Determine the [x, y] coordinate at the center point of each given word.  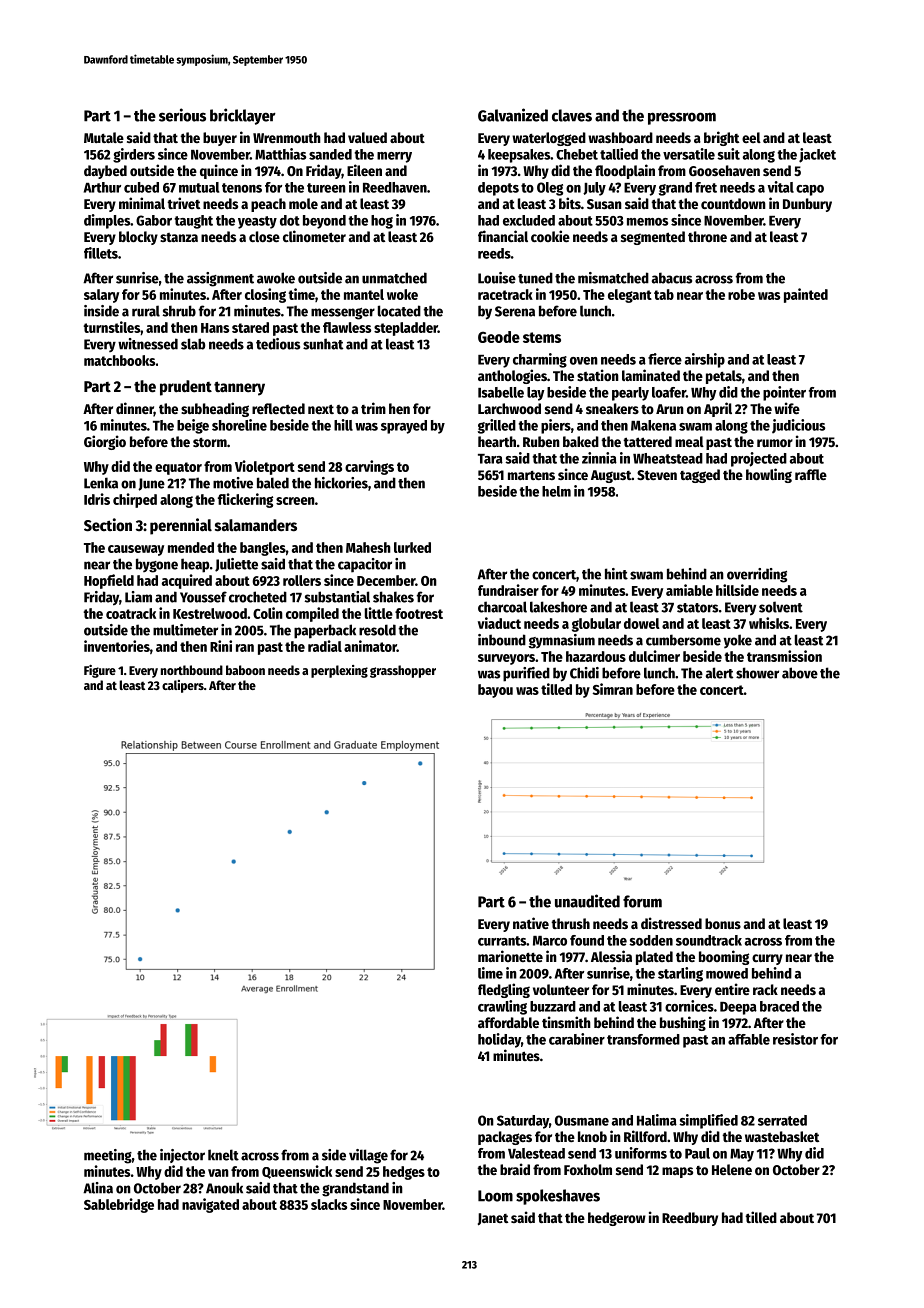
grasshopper [403, 671]
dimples [107, 221]
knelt [223, 1155]
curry [767, 959]
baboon [245, 670]
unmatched [394, 278]
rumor [775, 443]
